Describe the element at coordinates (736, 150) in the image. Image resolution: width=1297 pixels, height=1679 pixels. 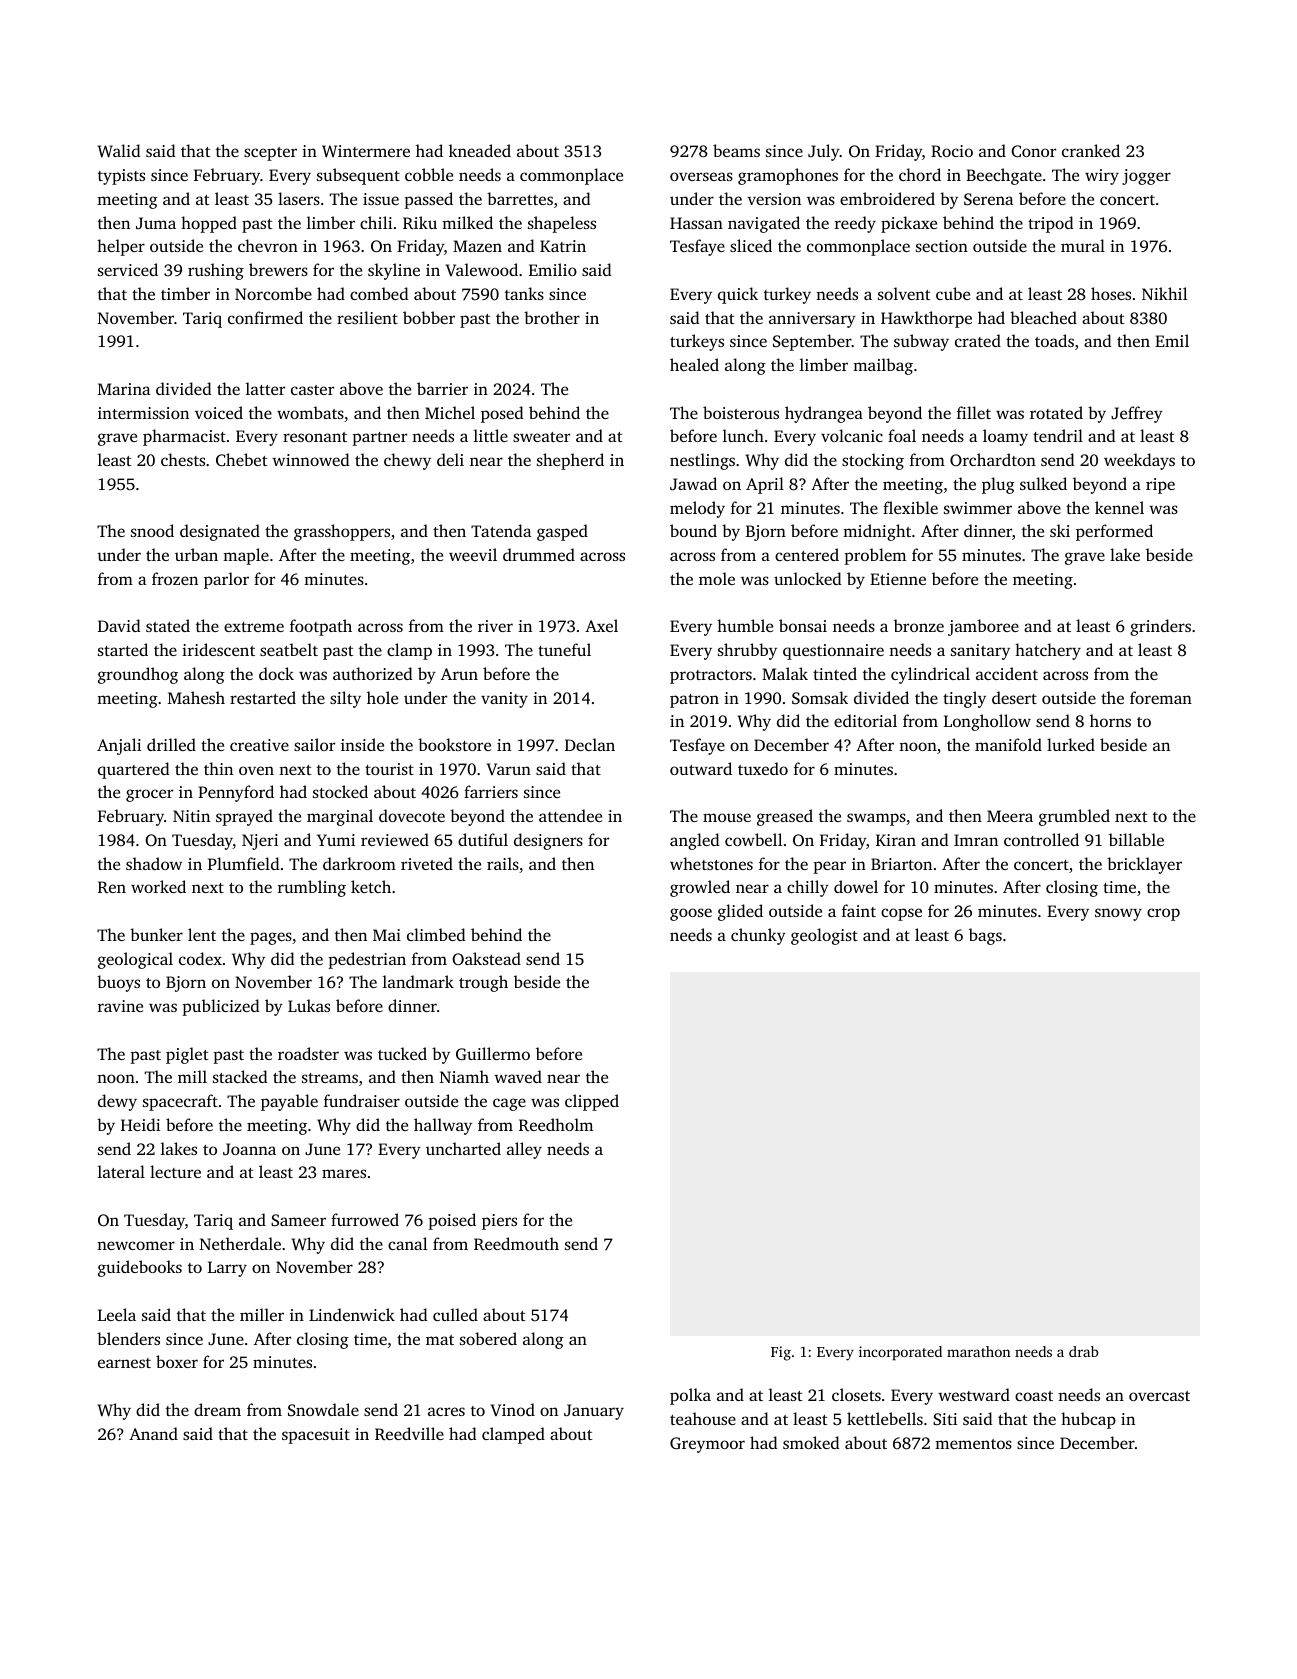
I see `beams` at that location.
